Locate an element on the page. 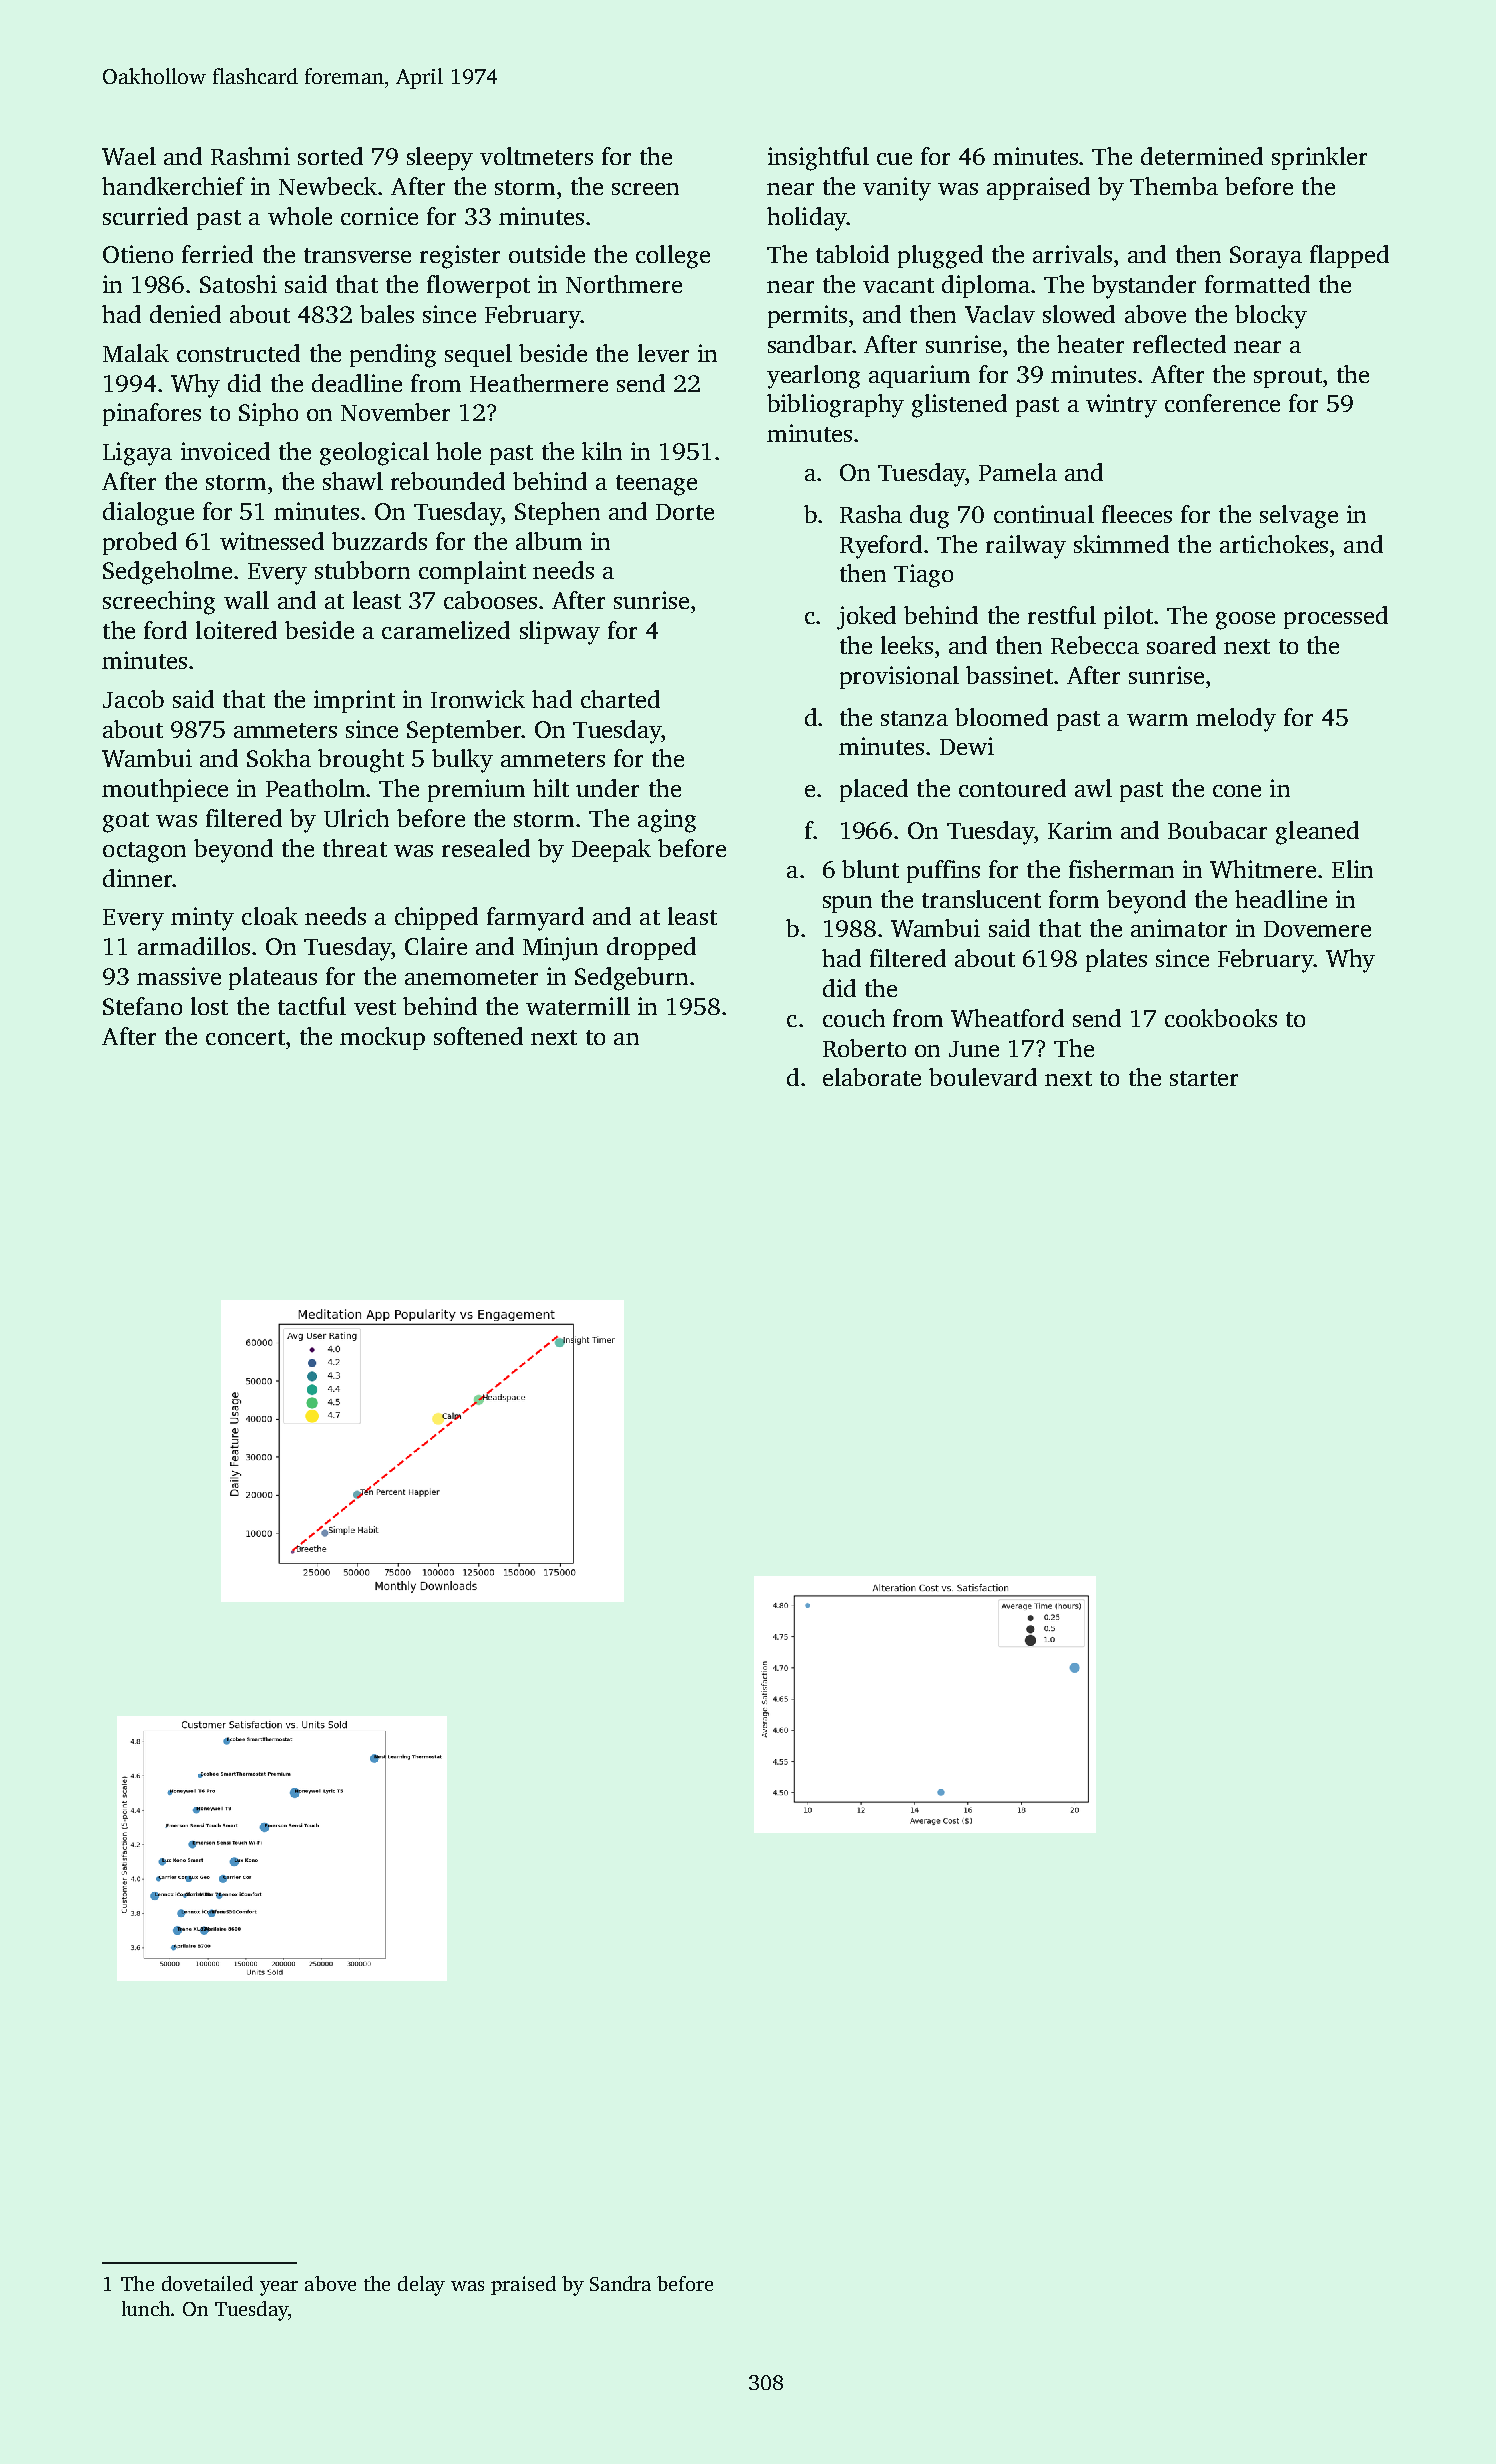 The width and height of the image is (1496, 2464). starter is located at coordinates (1204, 1078).
